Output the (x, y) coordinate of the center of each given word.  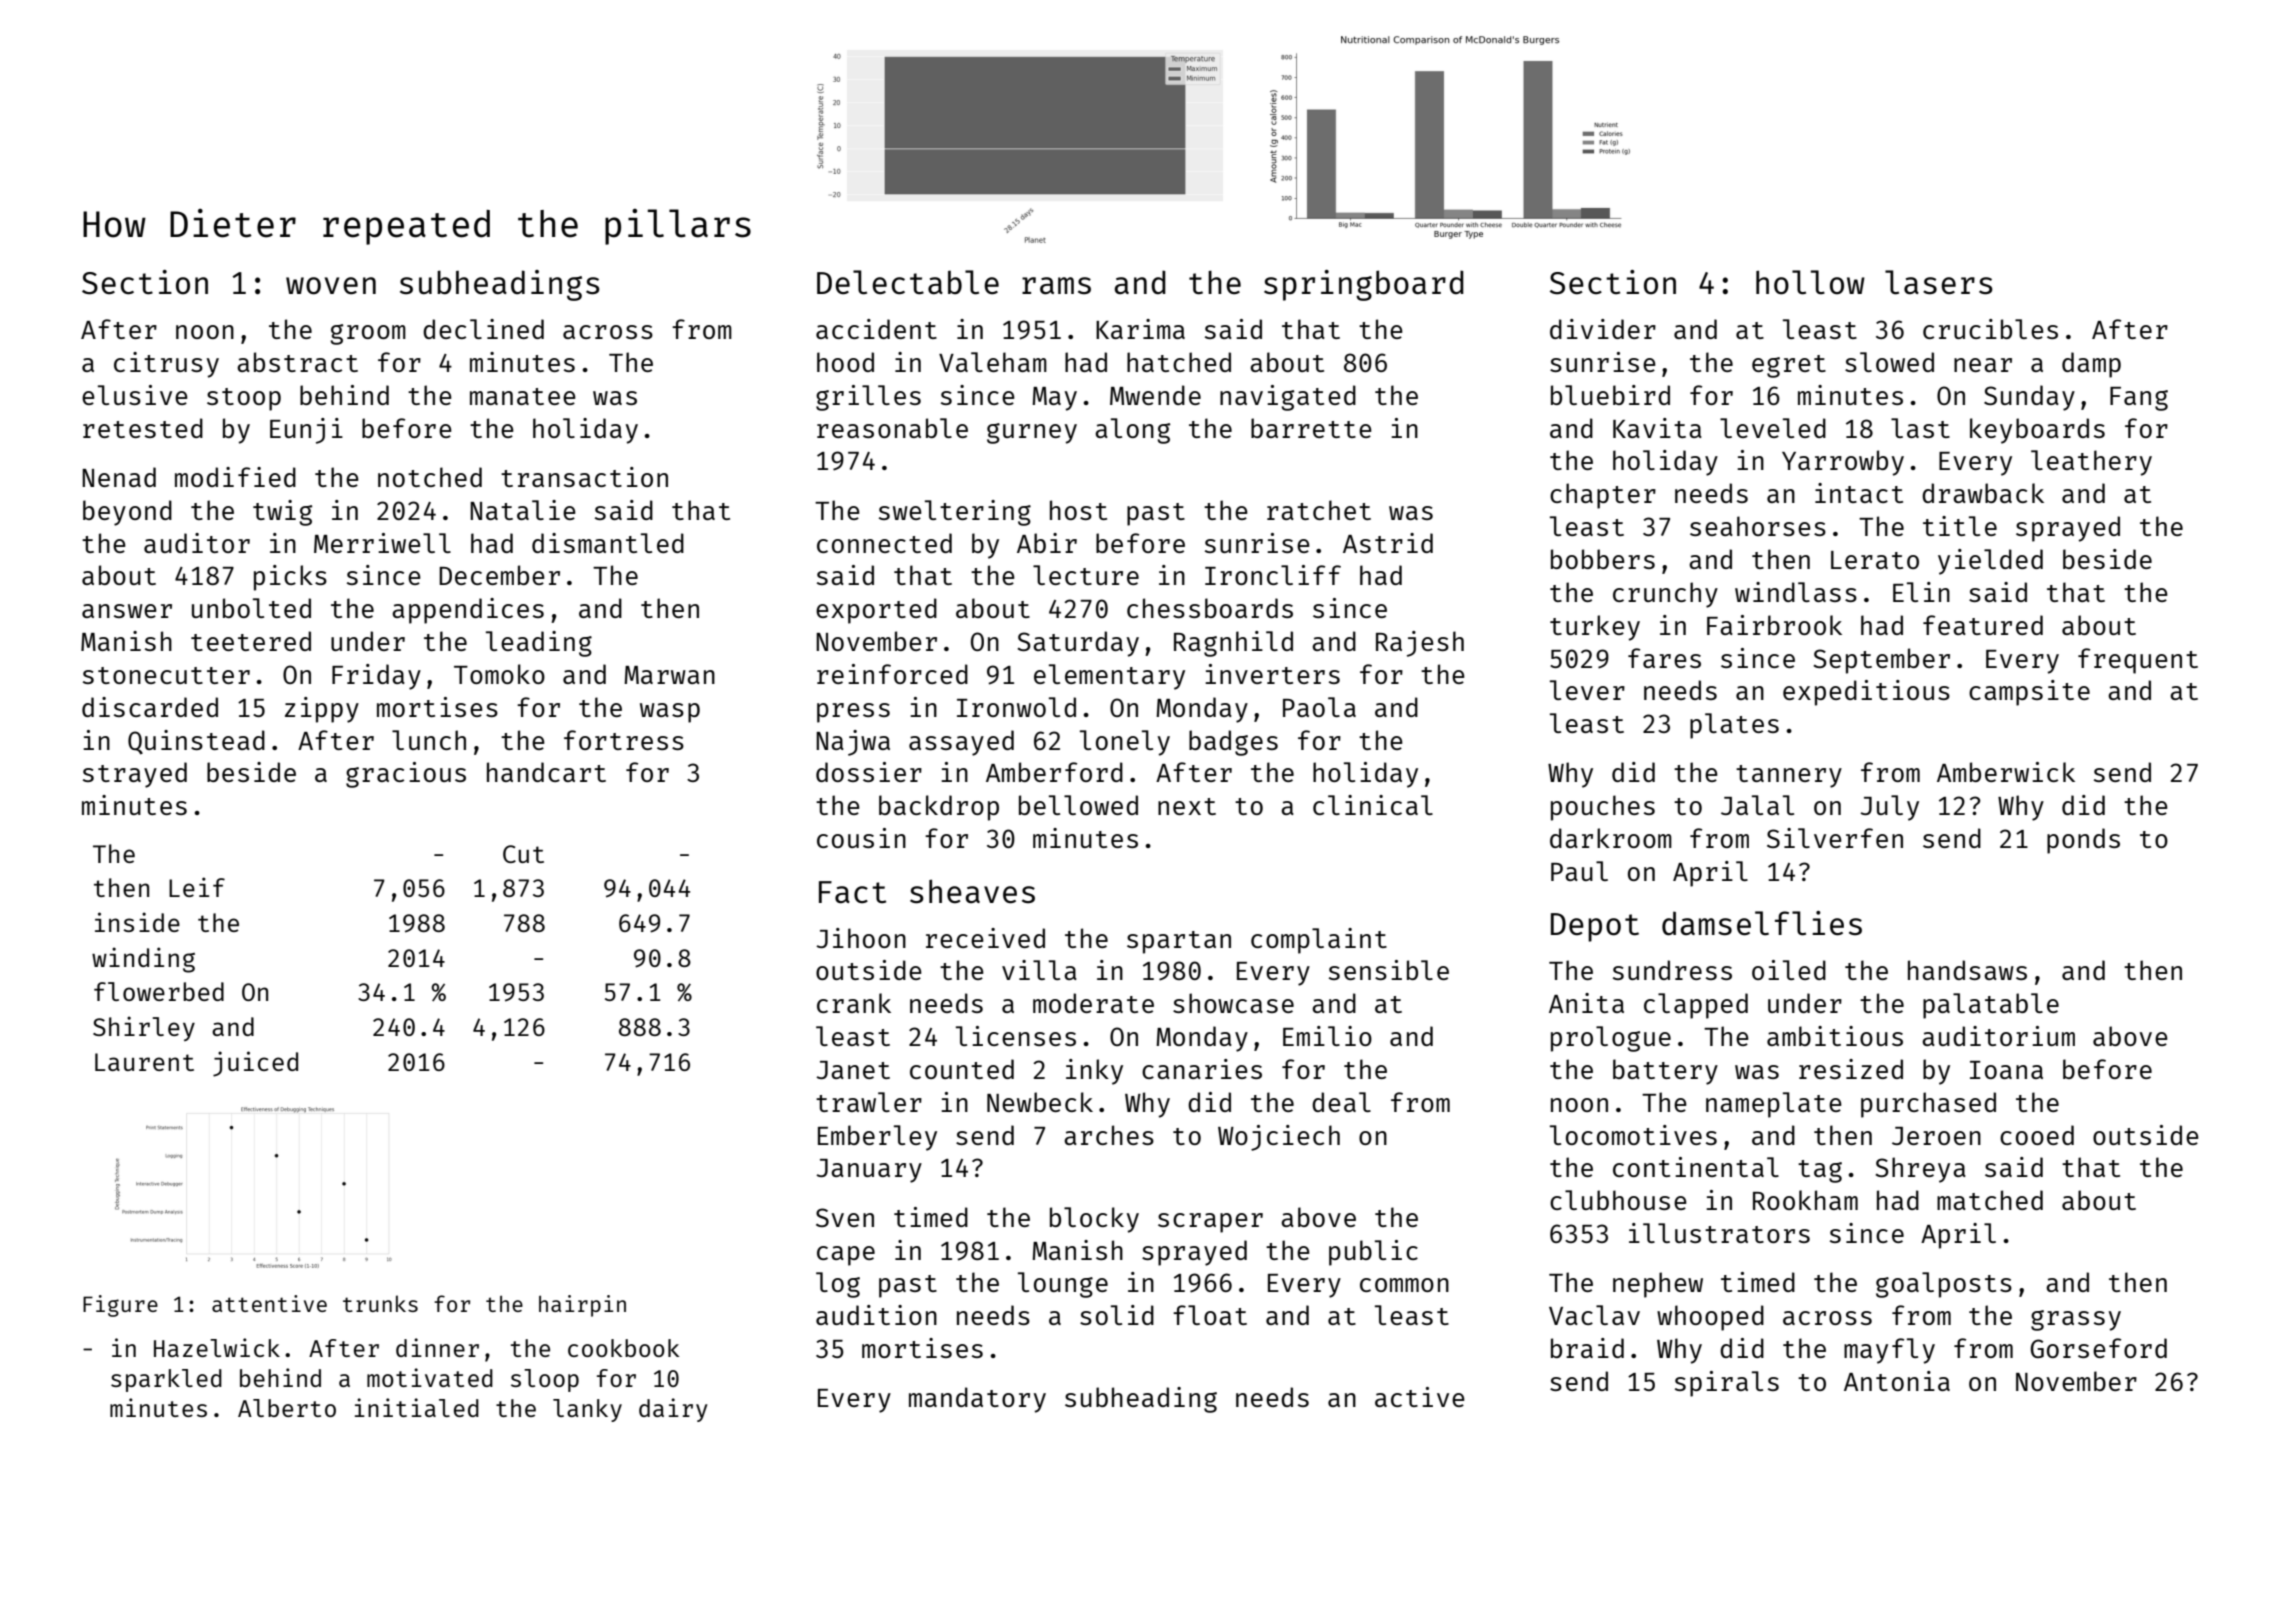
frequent (2138, 661)
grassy (2076, 1320)
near (1983, 365)
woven (331, 286)
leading (539, 644)
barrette (1311, 428)
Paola (1319, 707)
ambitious (1835, 1036)
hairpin (582, 1306)
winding (143, 960)
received (985, 938)
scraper (1210, 1223)
